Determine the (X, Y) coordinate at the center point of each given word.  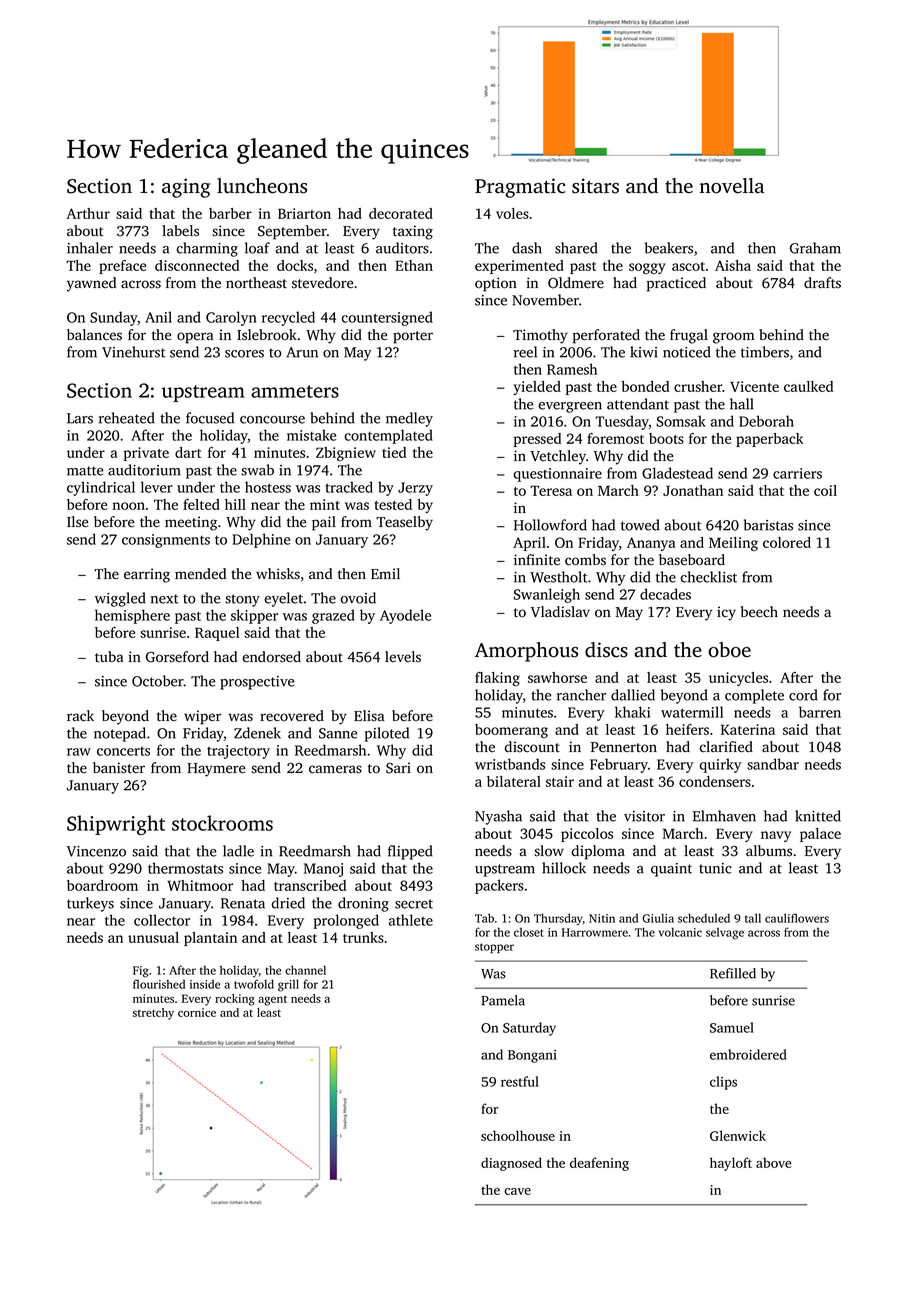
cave (517, 1191)
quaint (671, 870)
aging (186, 188)
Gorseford (177, 657)
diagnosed (511, 1164)
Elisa (369, 716)
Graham (815, 248)
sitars (595, 186)
